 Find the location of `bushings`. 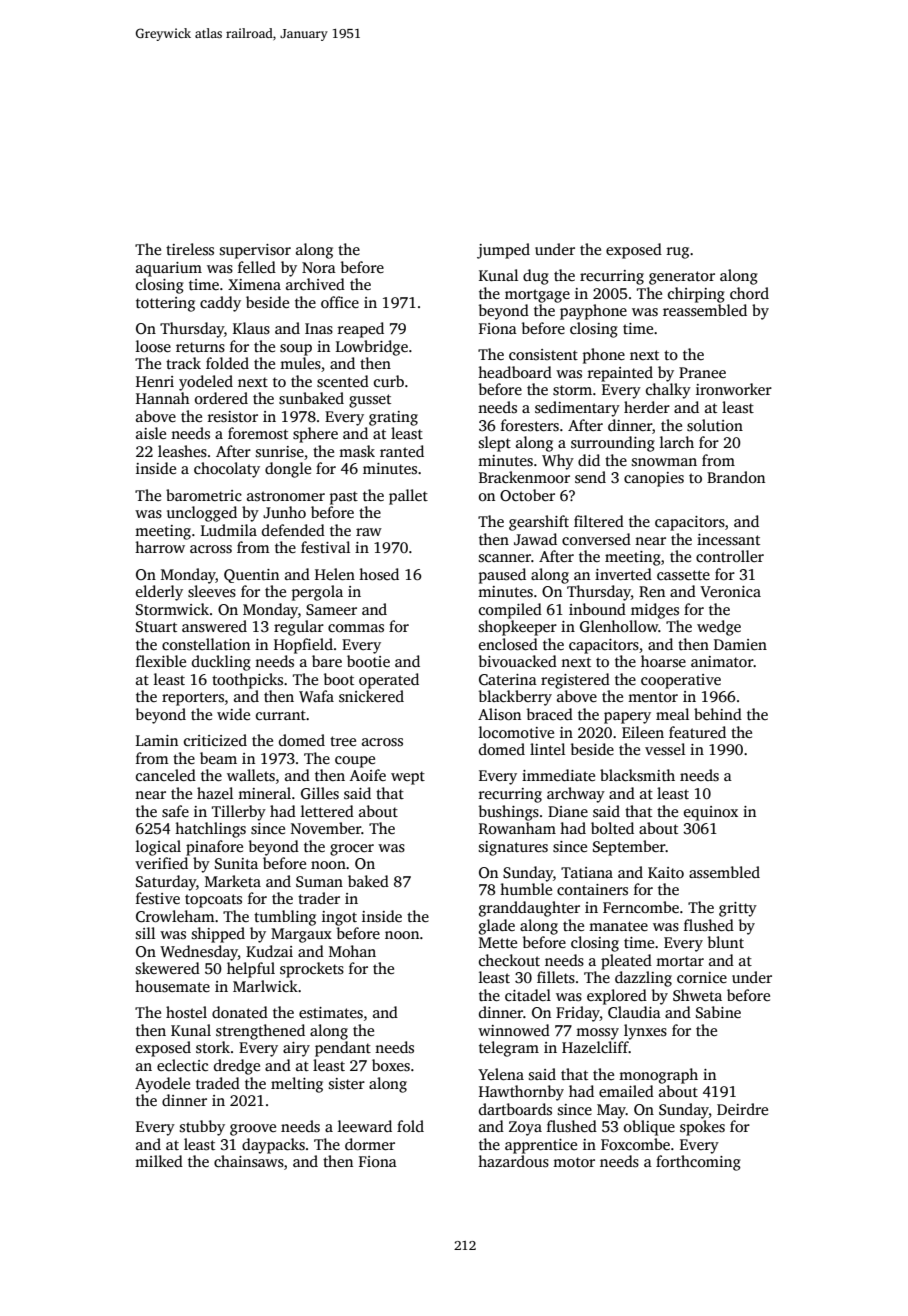

bushings is located at coordinates (509, 813).
